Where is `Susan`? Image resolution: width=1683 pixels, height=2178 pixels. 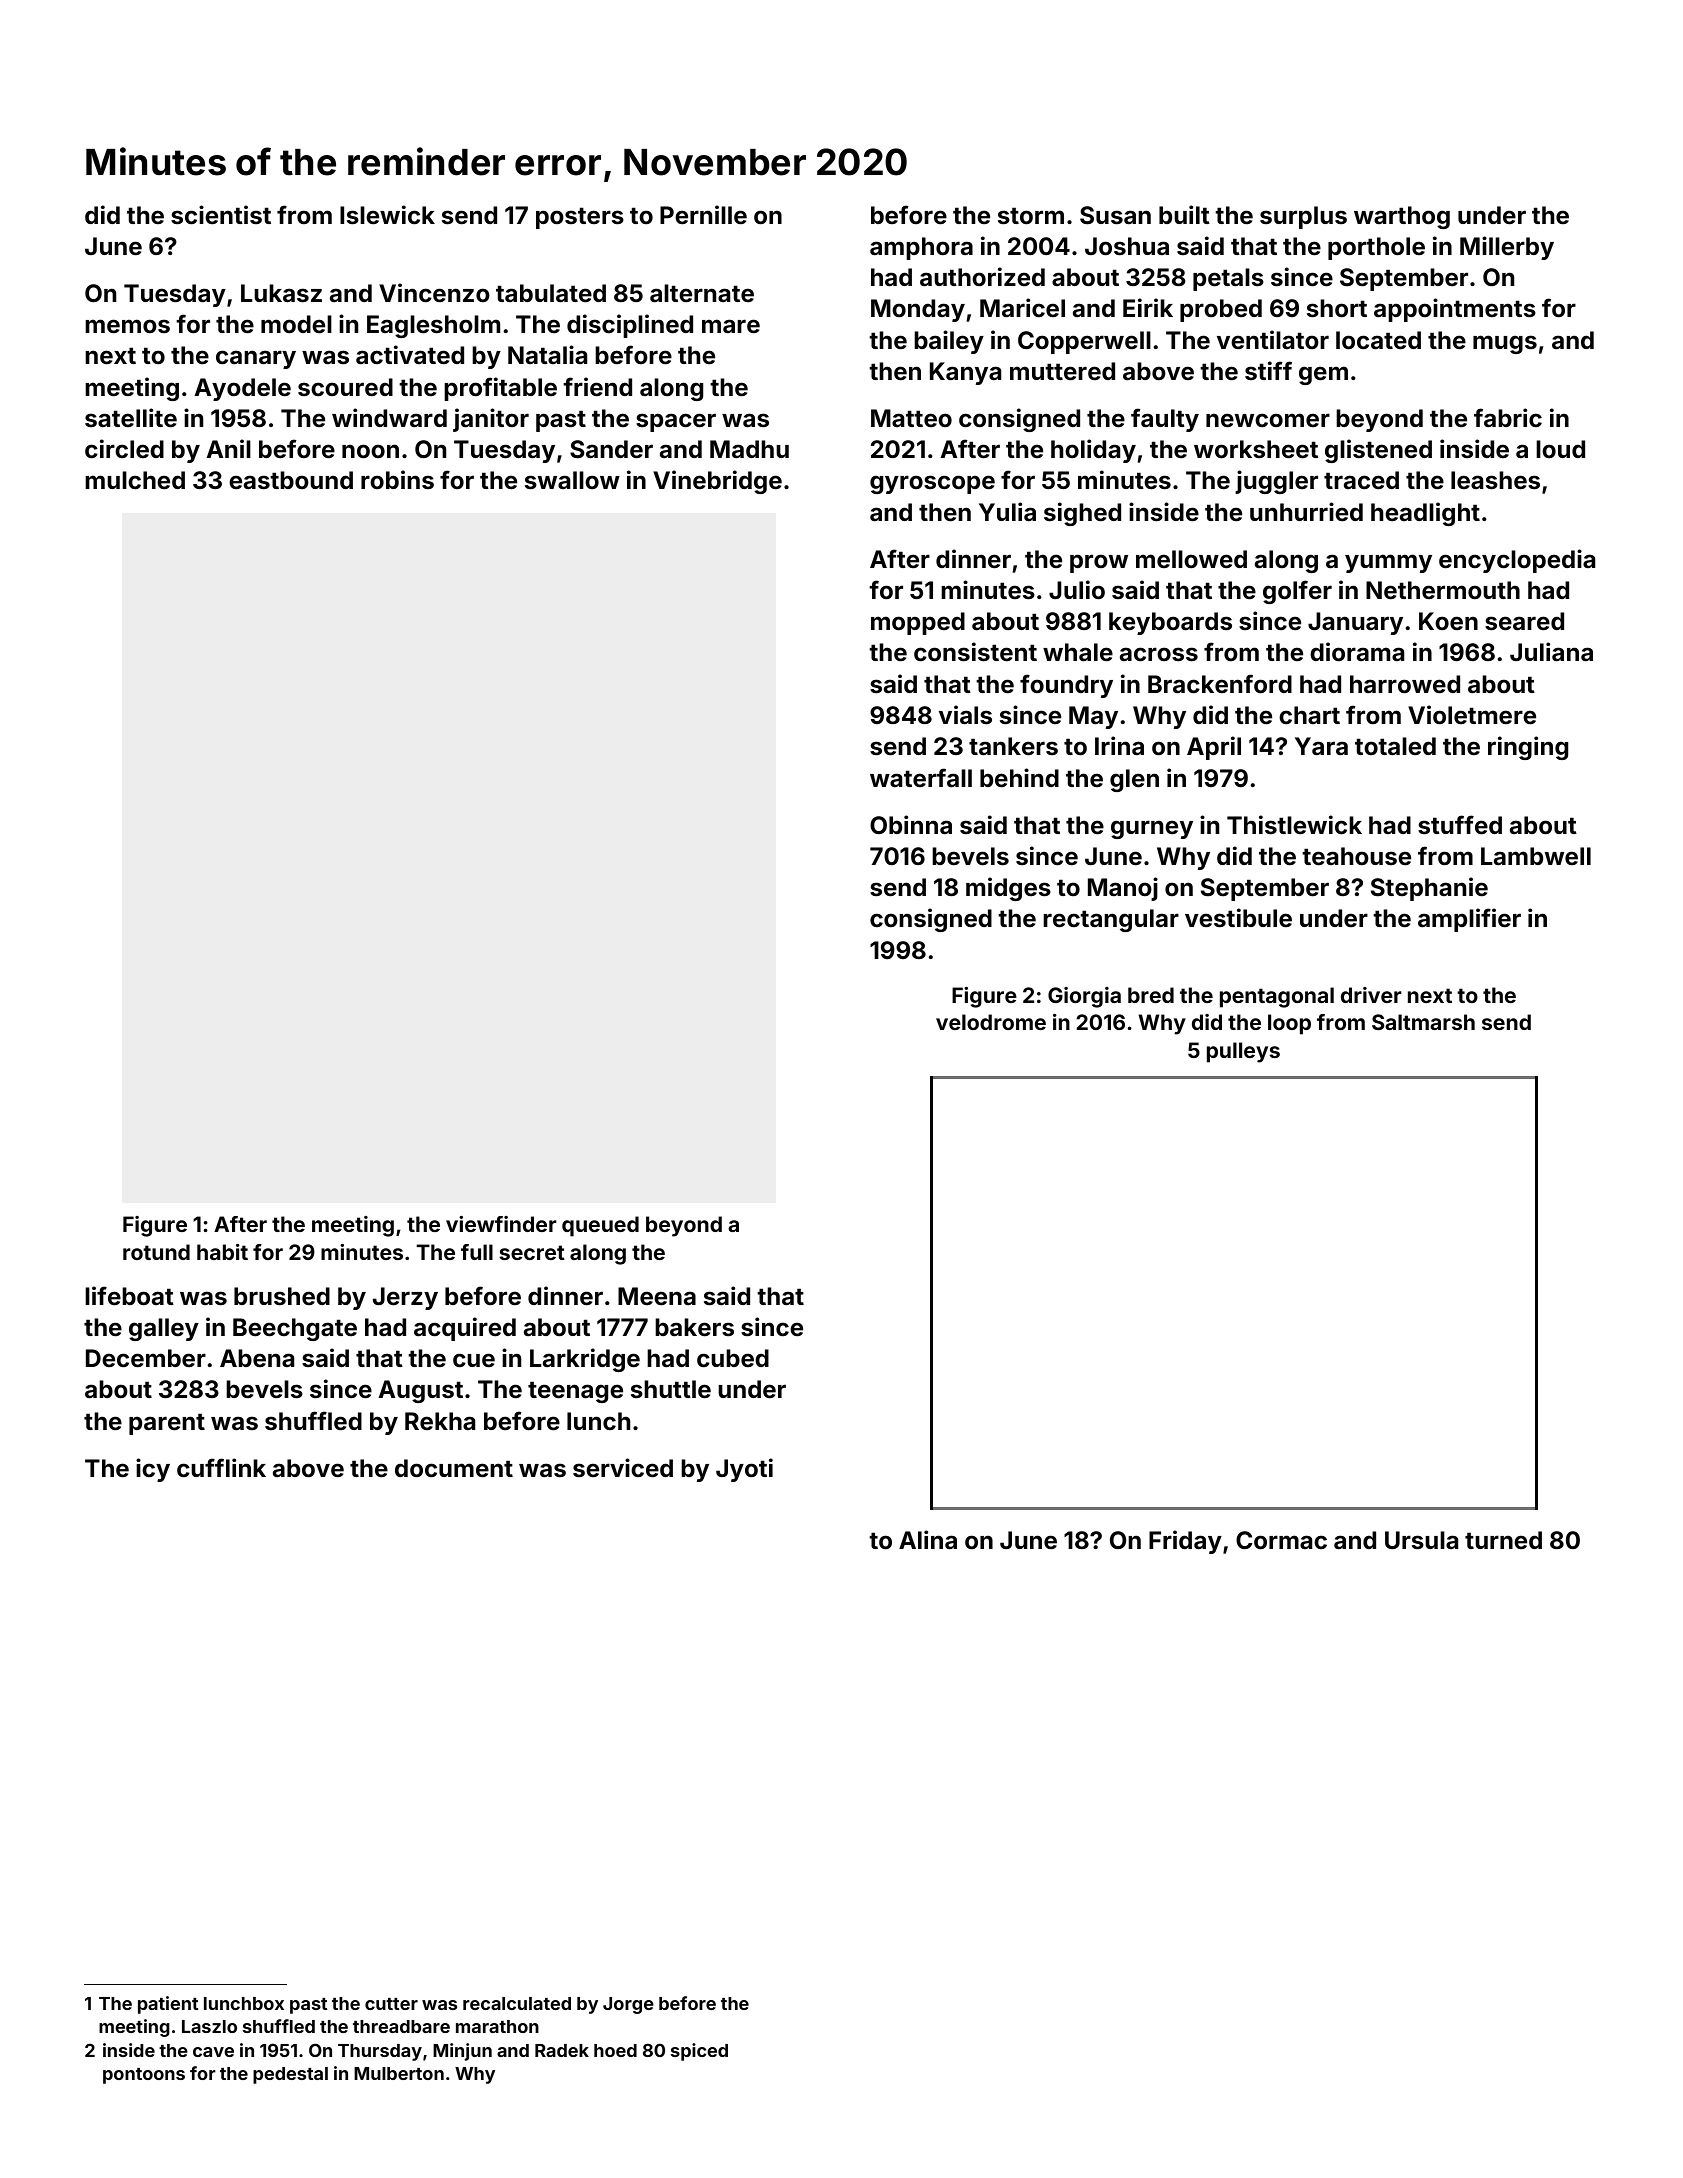 Susan is located at coordinates (1115, 215).
